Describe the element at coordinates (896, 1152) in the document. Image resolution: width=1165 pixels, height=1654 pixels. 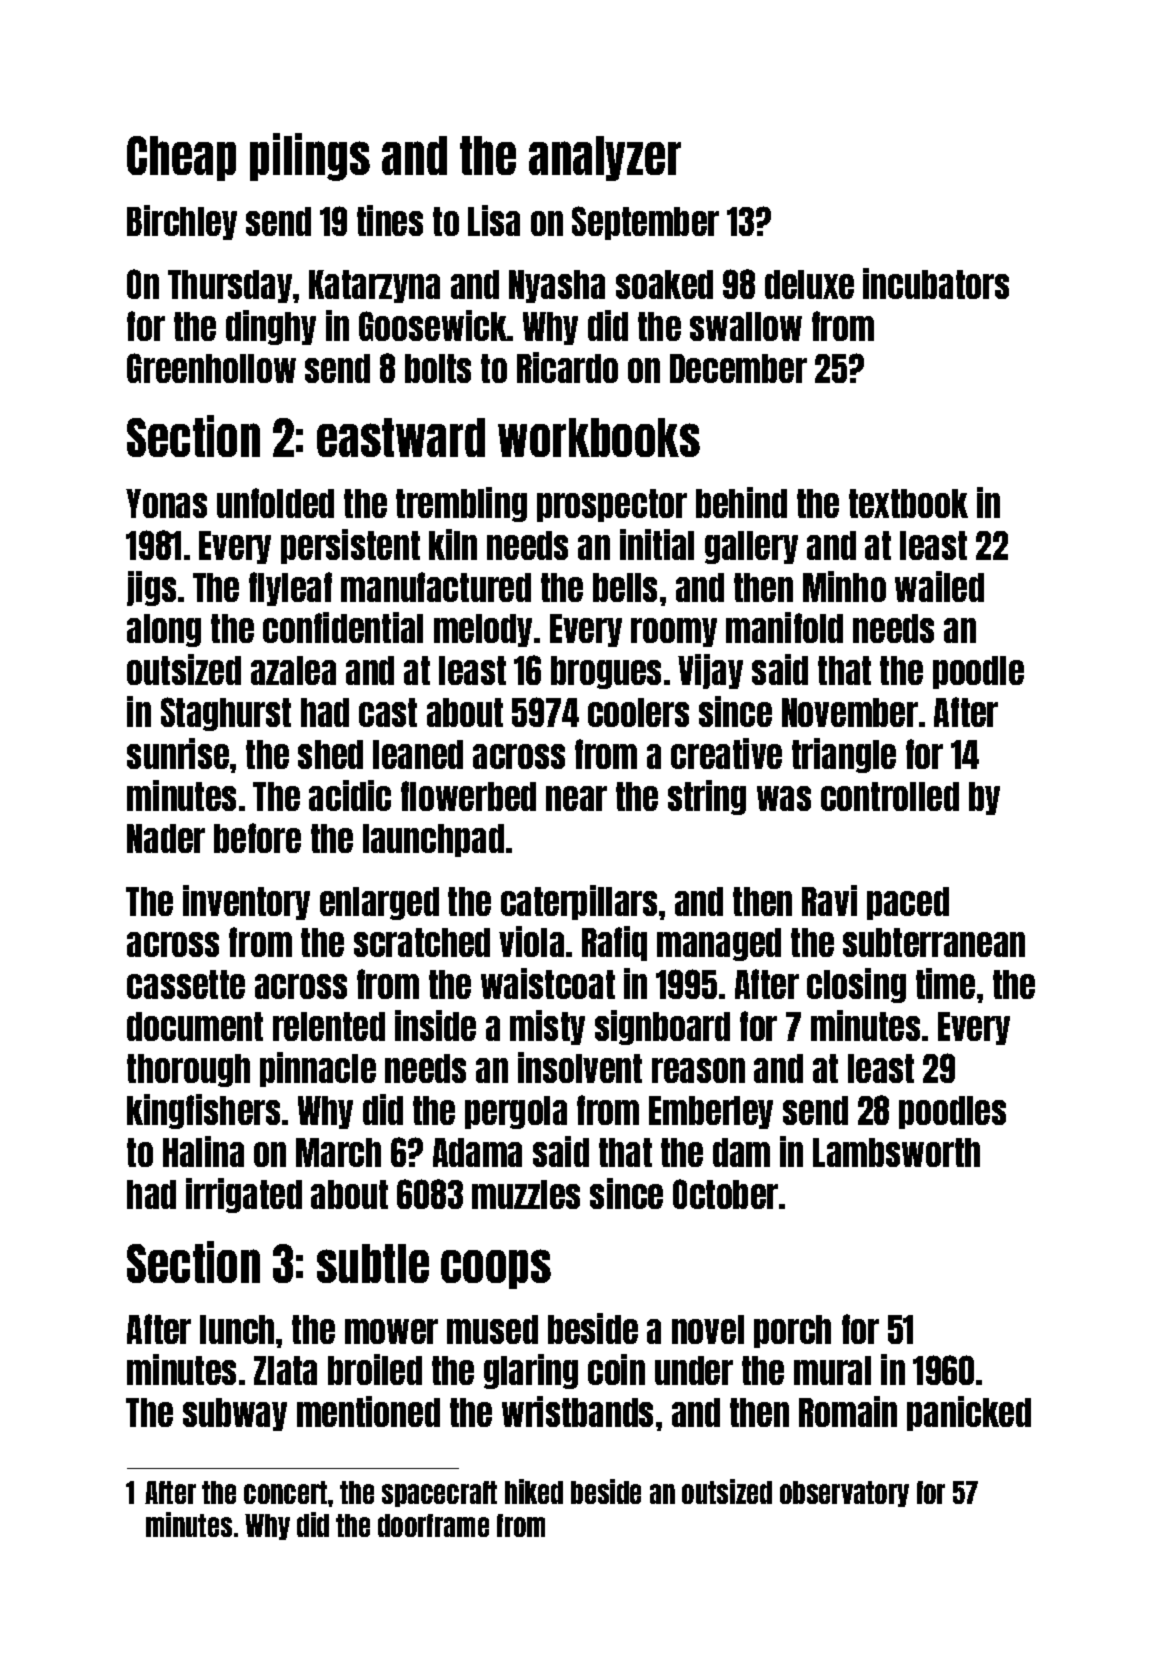
I see `Lambsworth` at that location.
